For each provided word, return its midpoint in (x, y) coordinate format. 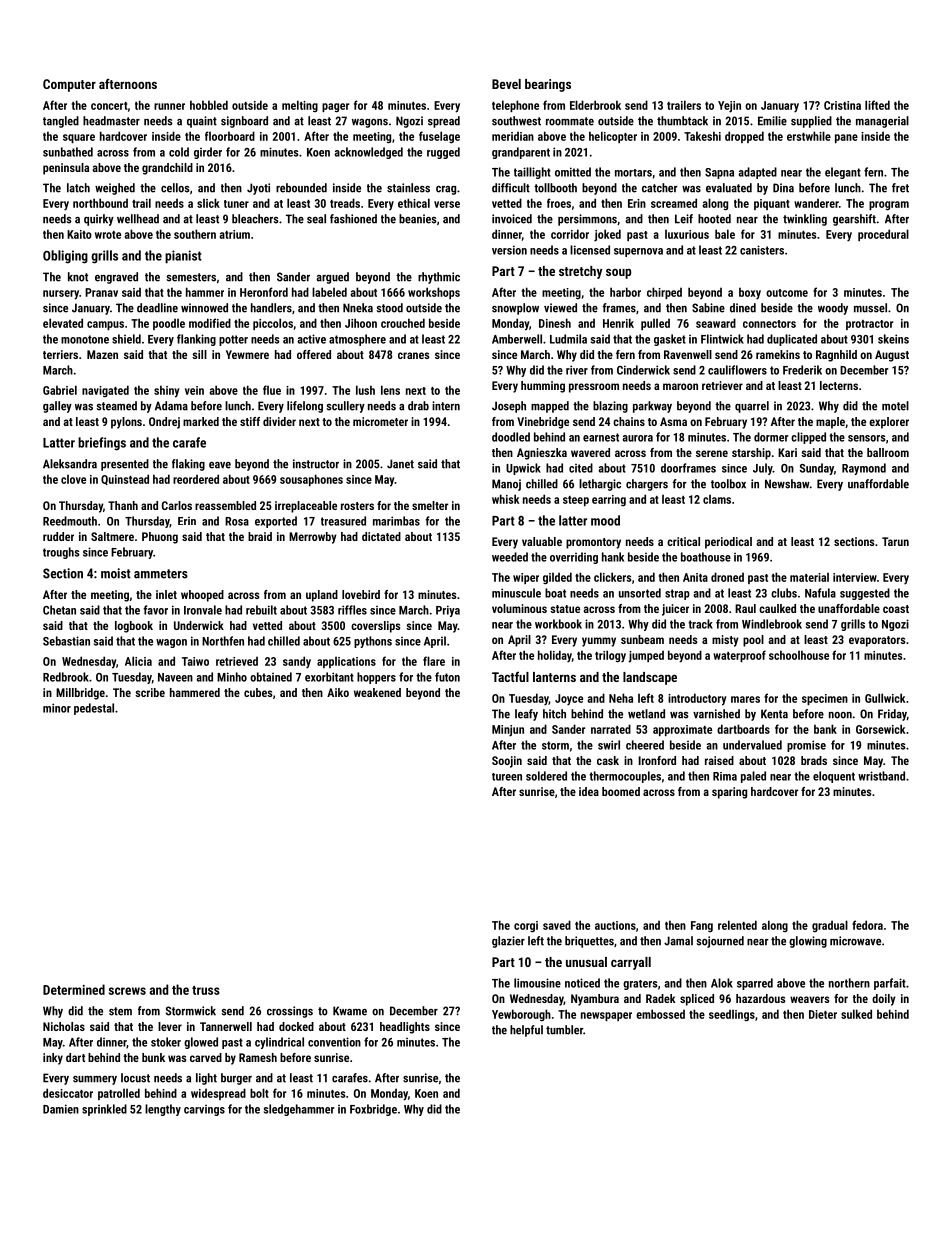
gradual (830, 926)
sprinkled (104, 1110)
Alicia (138, 661)
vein (194, 390)
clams (717, 499)
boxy (750, 293)
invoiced (512, 219)
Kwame (350, 1011)
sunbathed (68, 152)
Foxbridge (373, 1110)
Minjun (508, 731)
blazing (610, 407)
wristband (881, 776)
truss (206, 990)
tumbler (564, 1030)
